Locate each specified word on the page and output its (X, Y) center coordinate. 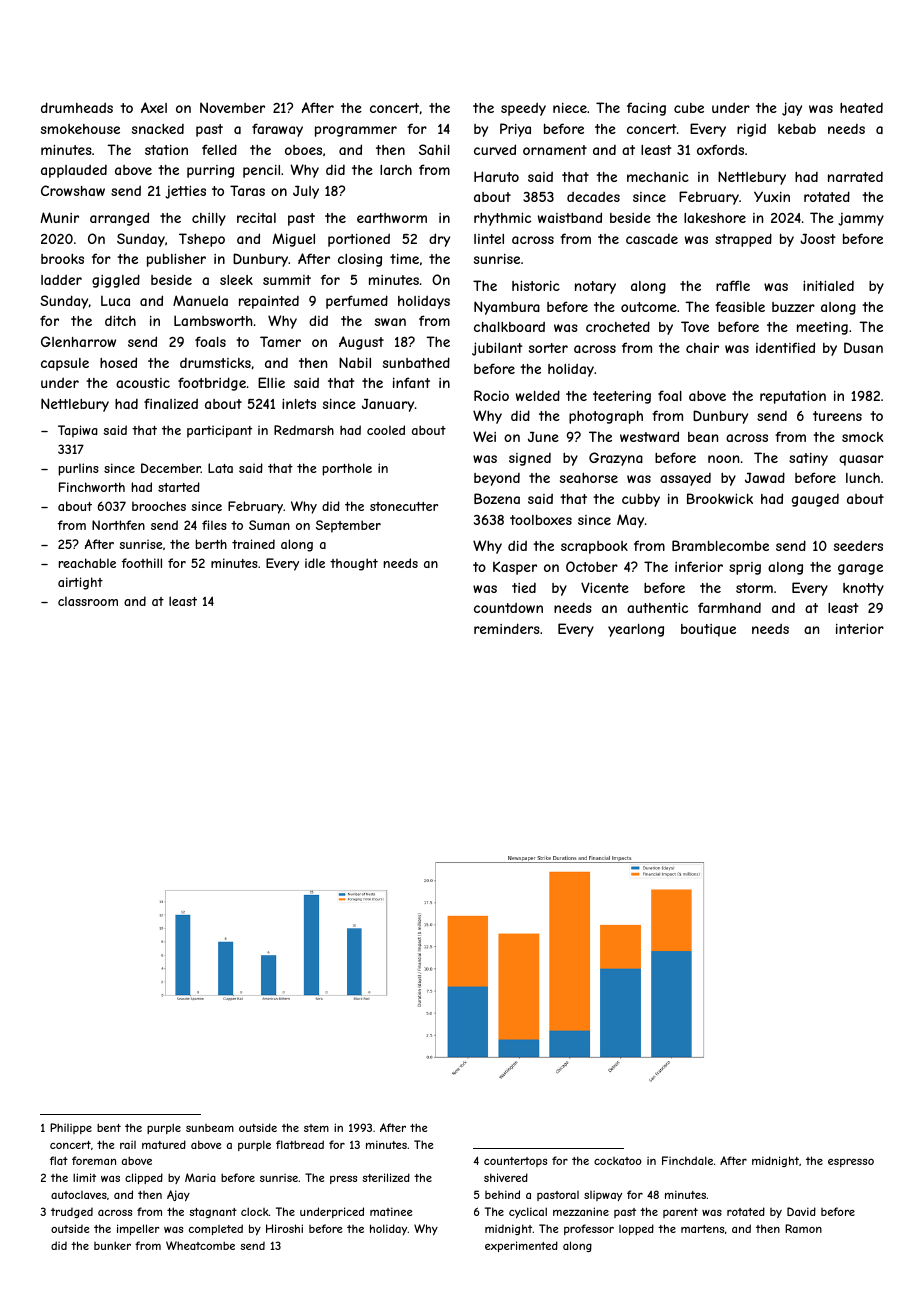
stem (316, 1128)
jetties (185, 192)
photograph (606, 417)
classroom (88, 601)
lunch (863, 478)
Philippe (71, 1128)
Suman (269, 525)
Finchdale (687, 1160)
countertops (515, 1162)
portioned (359, 240)
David (801, 1211)
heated (861, 108)
